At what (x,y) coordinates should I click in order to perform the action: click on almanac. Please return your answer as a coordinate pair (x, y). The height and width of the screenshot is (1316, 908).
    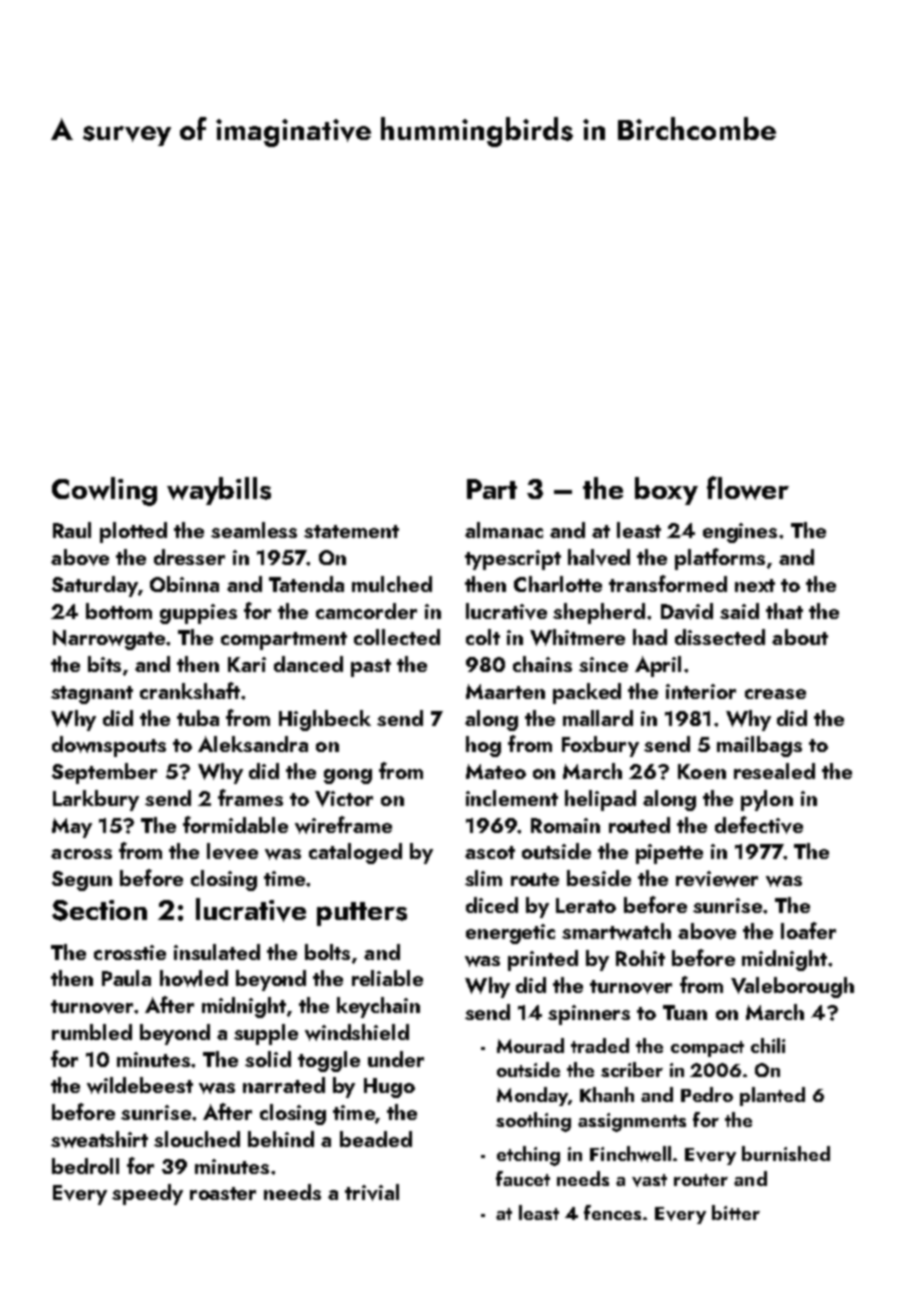
    Looking at the image, I should click on (504, 530).
